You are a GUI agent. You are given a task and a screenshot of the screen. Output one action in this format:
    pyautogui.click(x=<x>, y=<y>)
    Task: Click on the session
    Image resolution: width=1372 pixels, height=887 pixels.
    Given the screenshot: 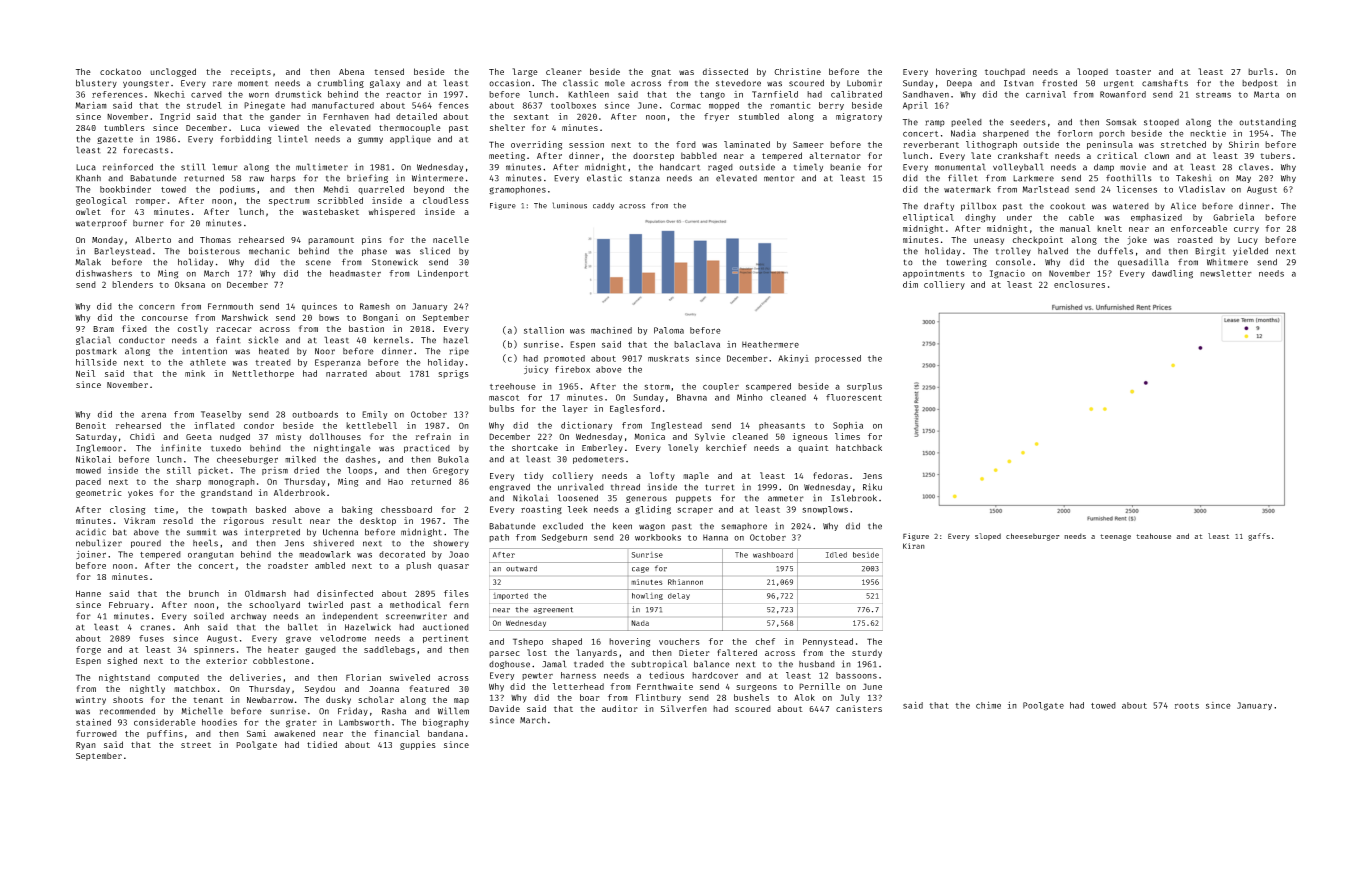 What is the action you would take?
    pyautogui.click(x=586, y=144)
